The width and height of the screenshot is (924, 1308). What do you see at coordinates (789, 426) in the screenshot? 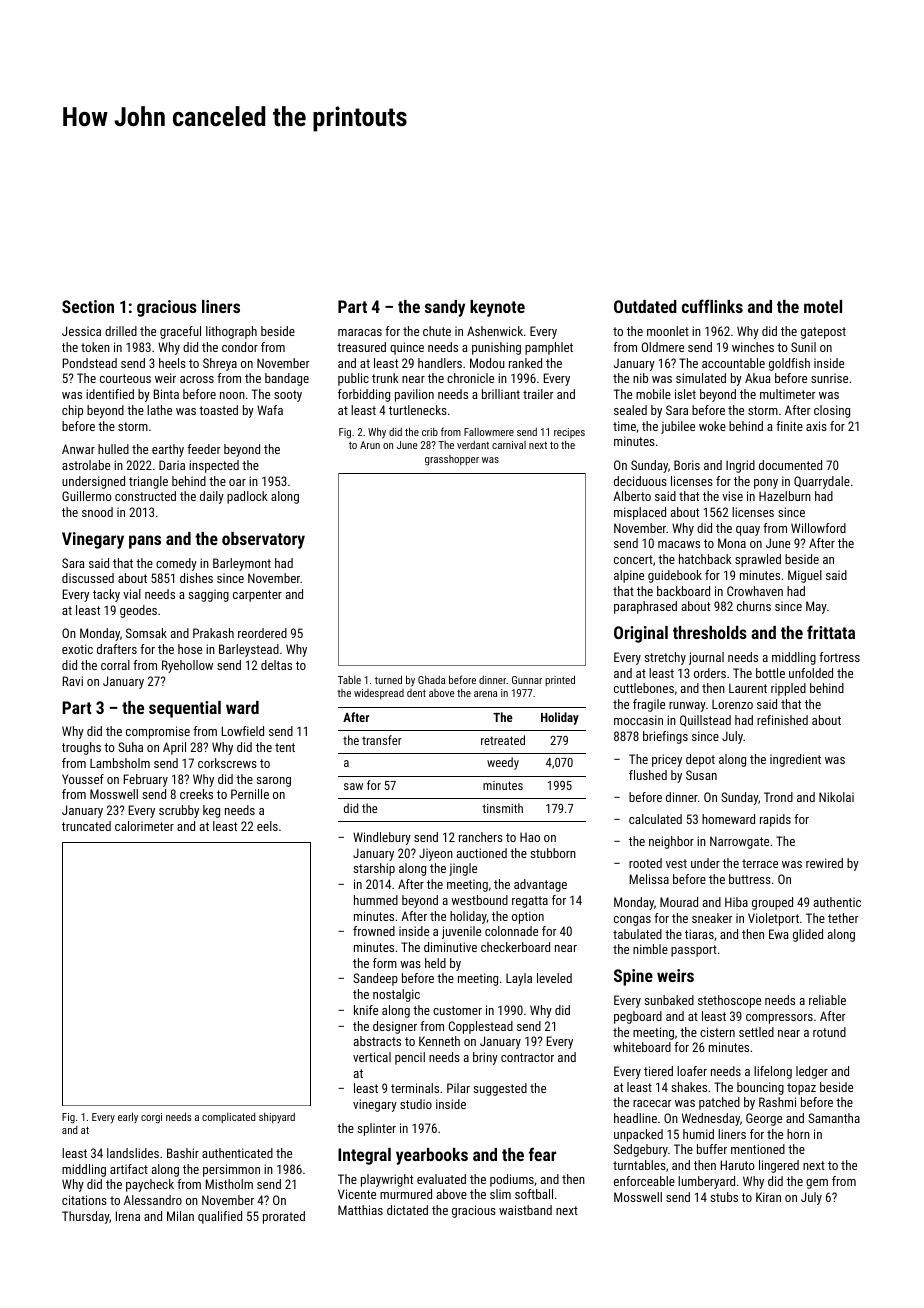
I see `finite` at bounding box center [789, 426].
